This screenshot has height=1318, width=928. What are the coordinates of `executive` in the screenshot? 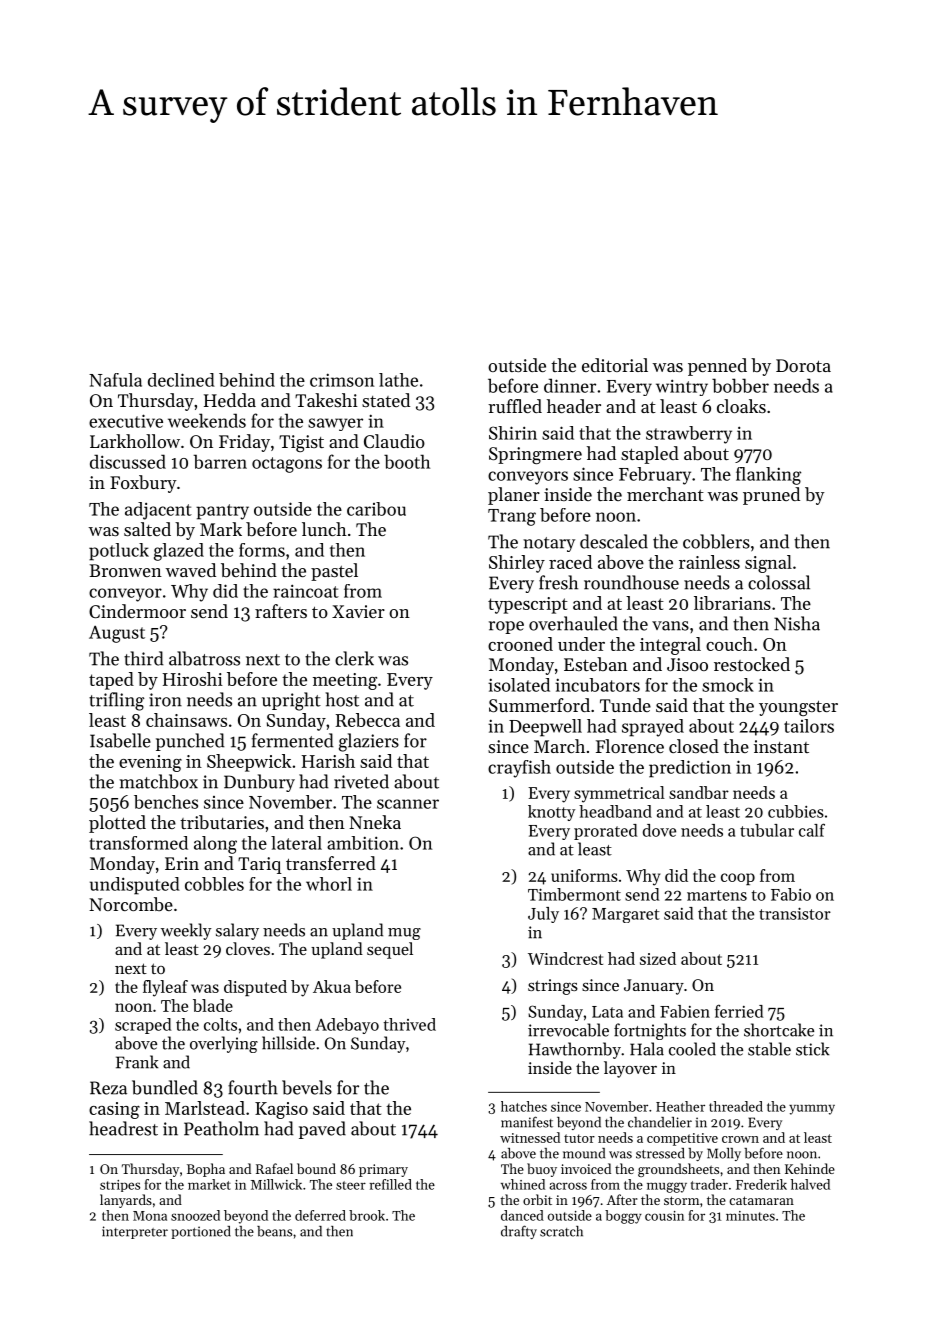 It's located at (126, 421).
